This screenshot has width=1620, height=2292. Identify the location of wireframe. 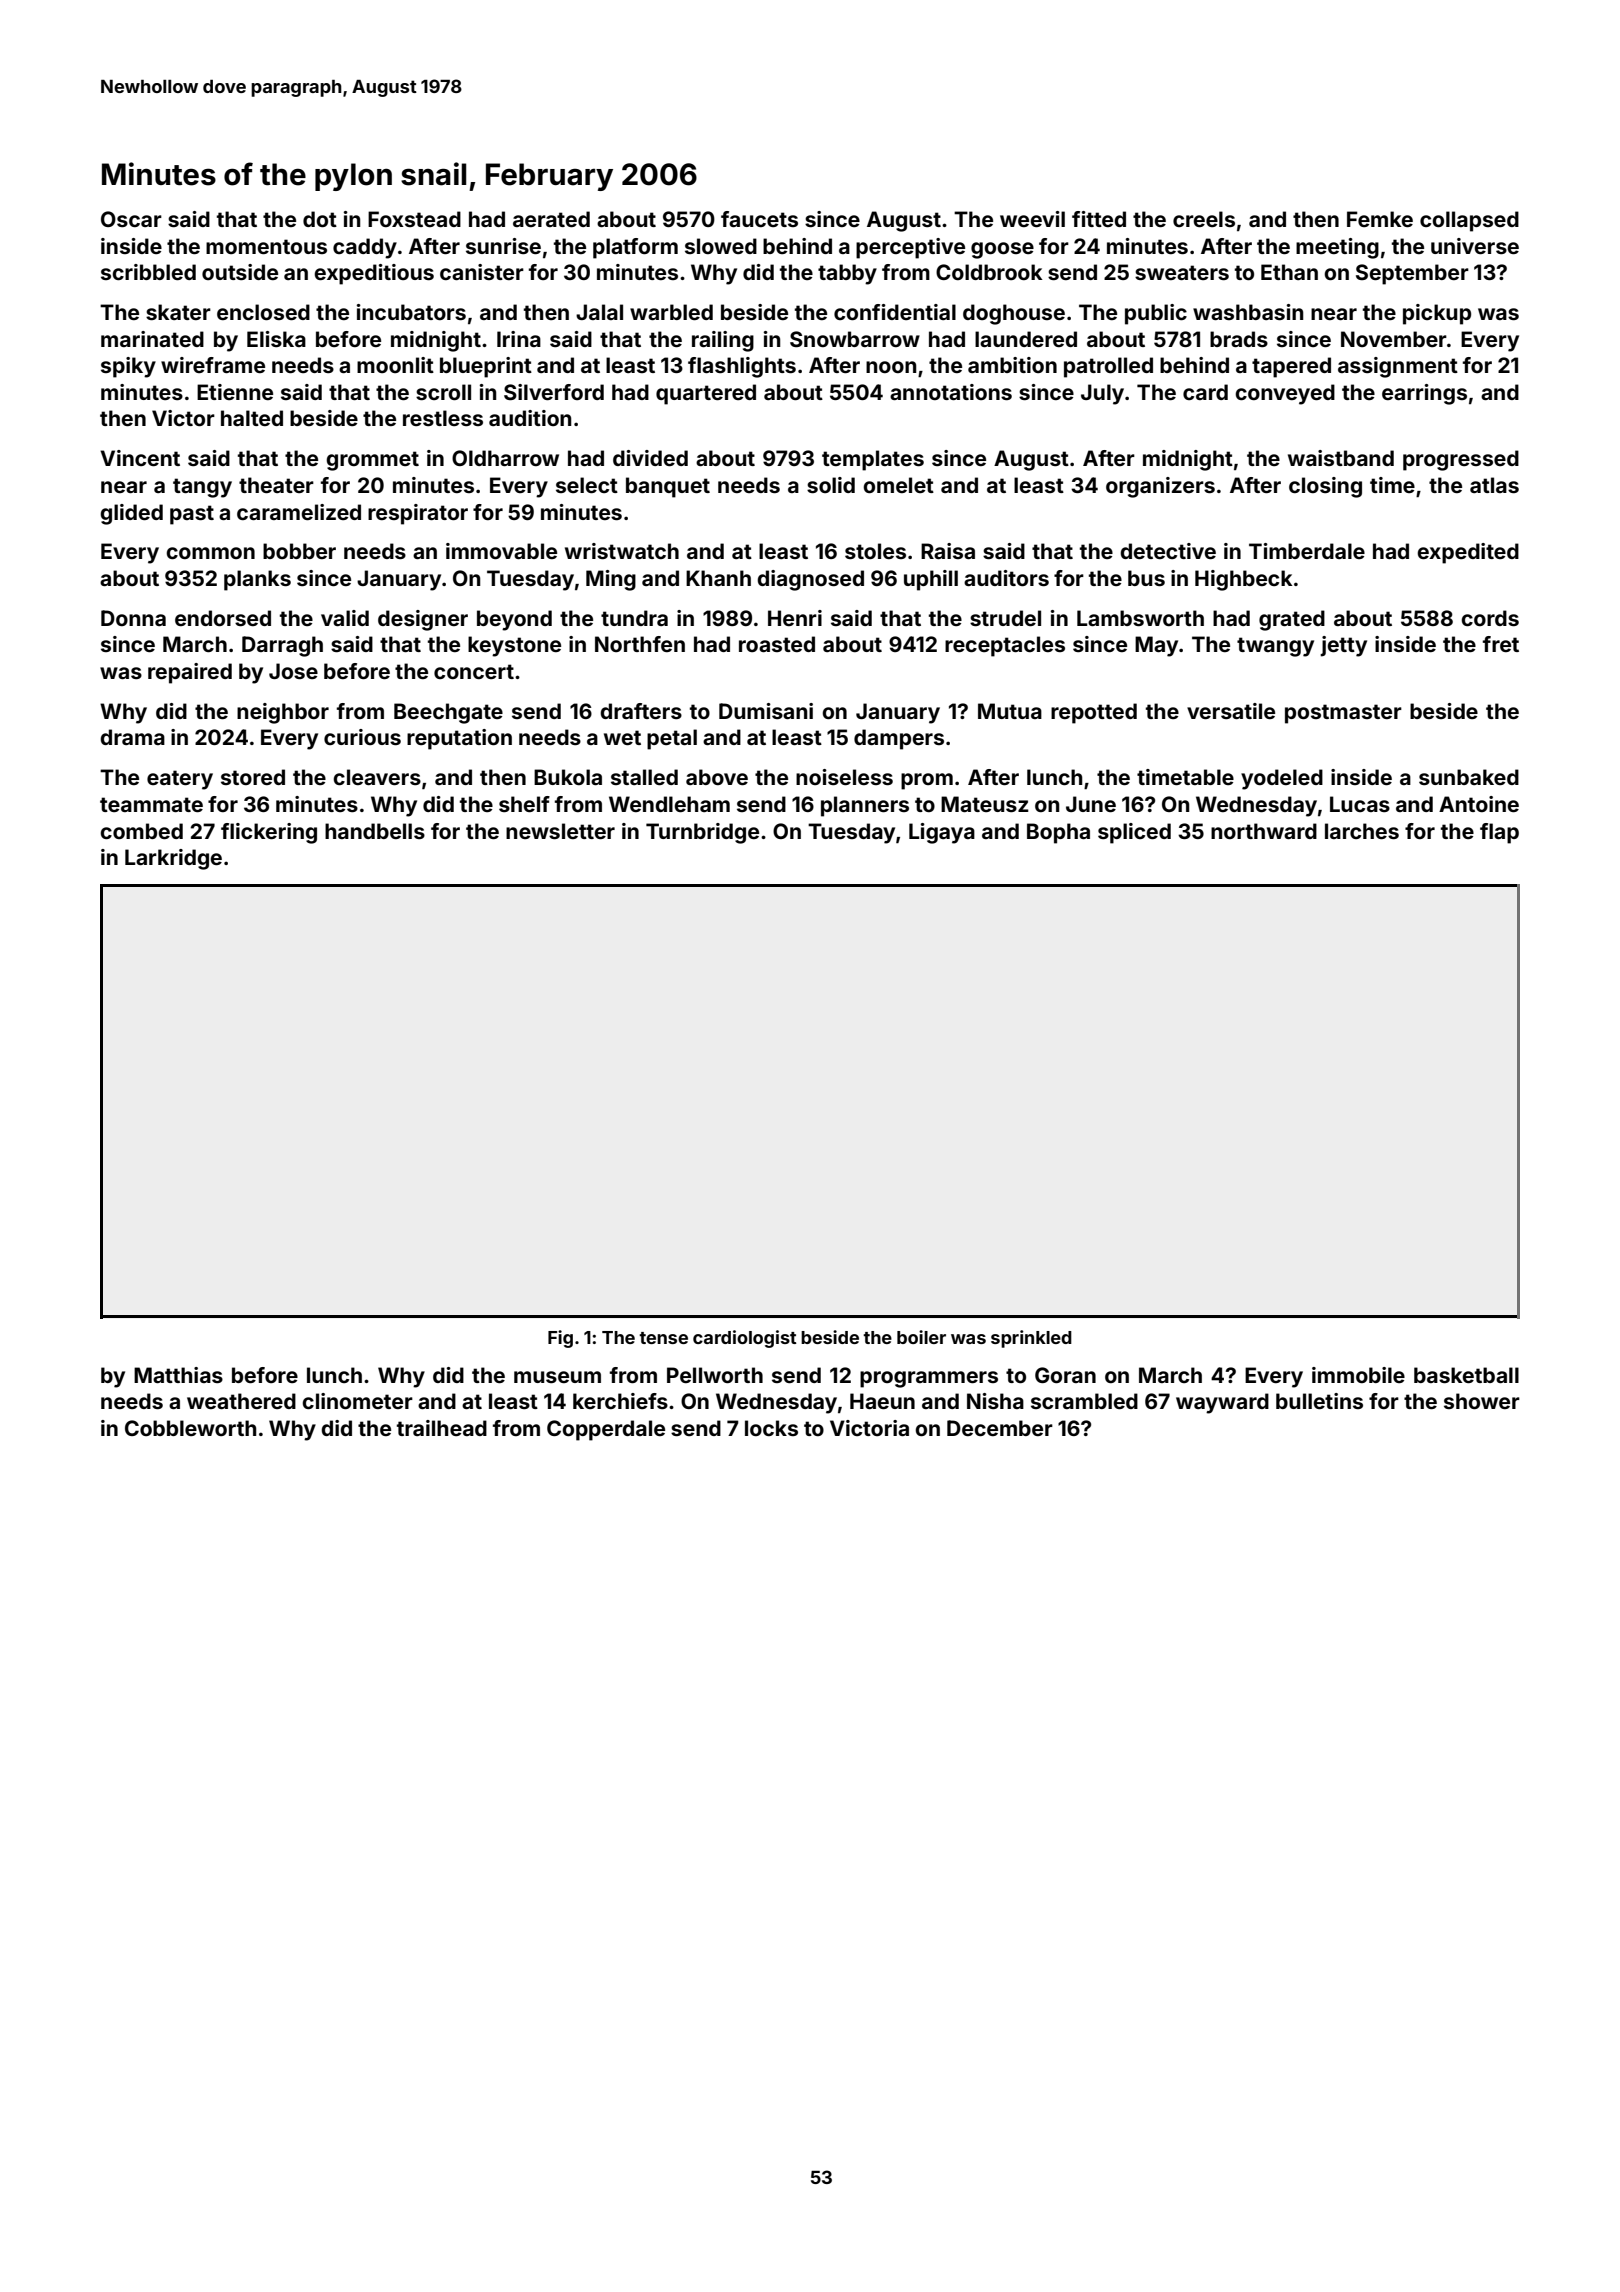
(213, 365).
